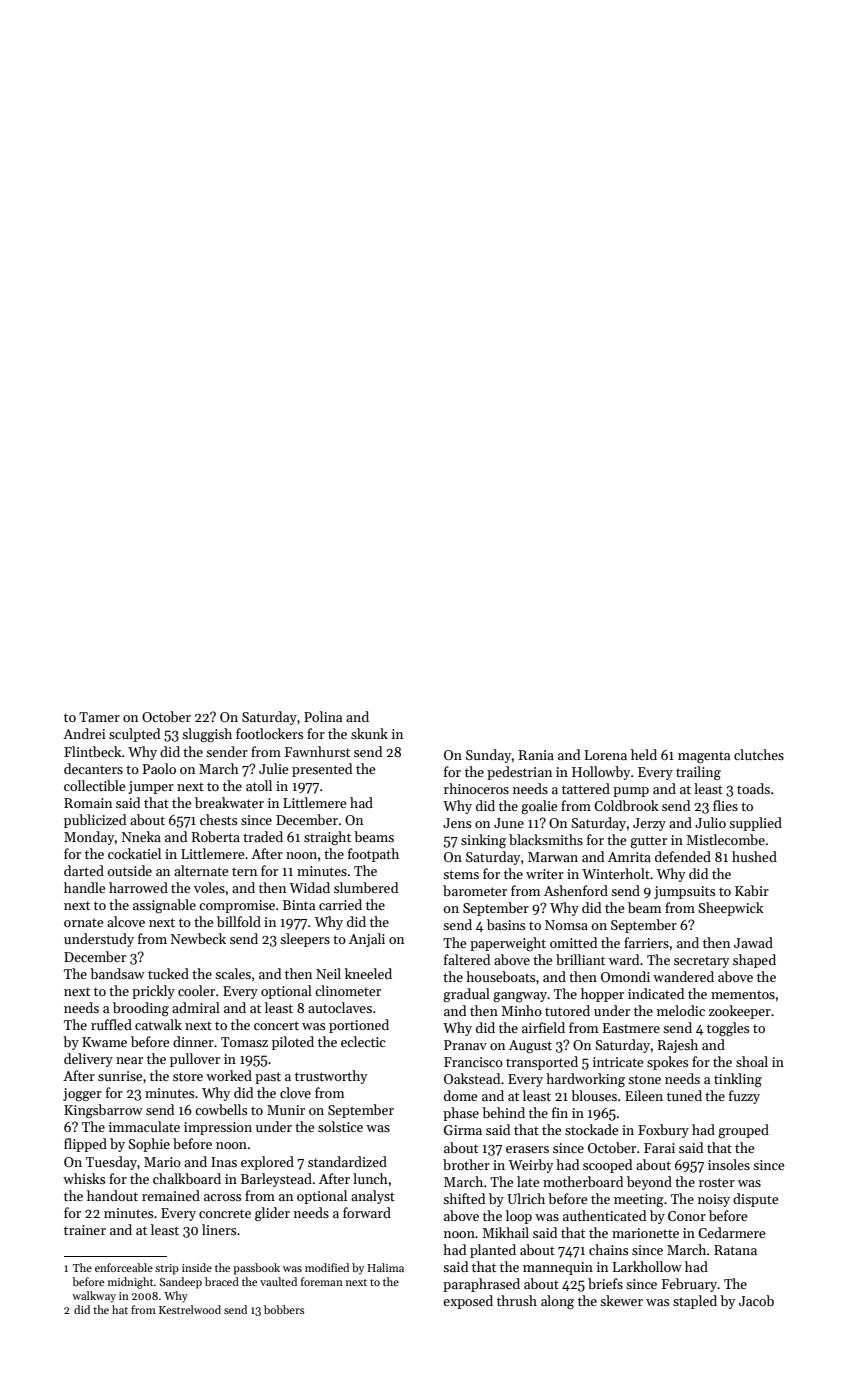 This image has width=849, height=1400. I want to click on gutter, so click(648, 842).
